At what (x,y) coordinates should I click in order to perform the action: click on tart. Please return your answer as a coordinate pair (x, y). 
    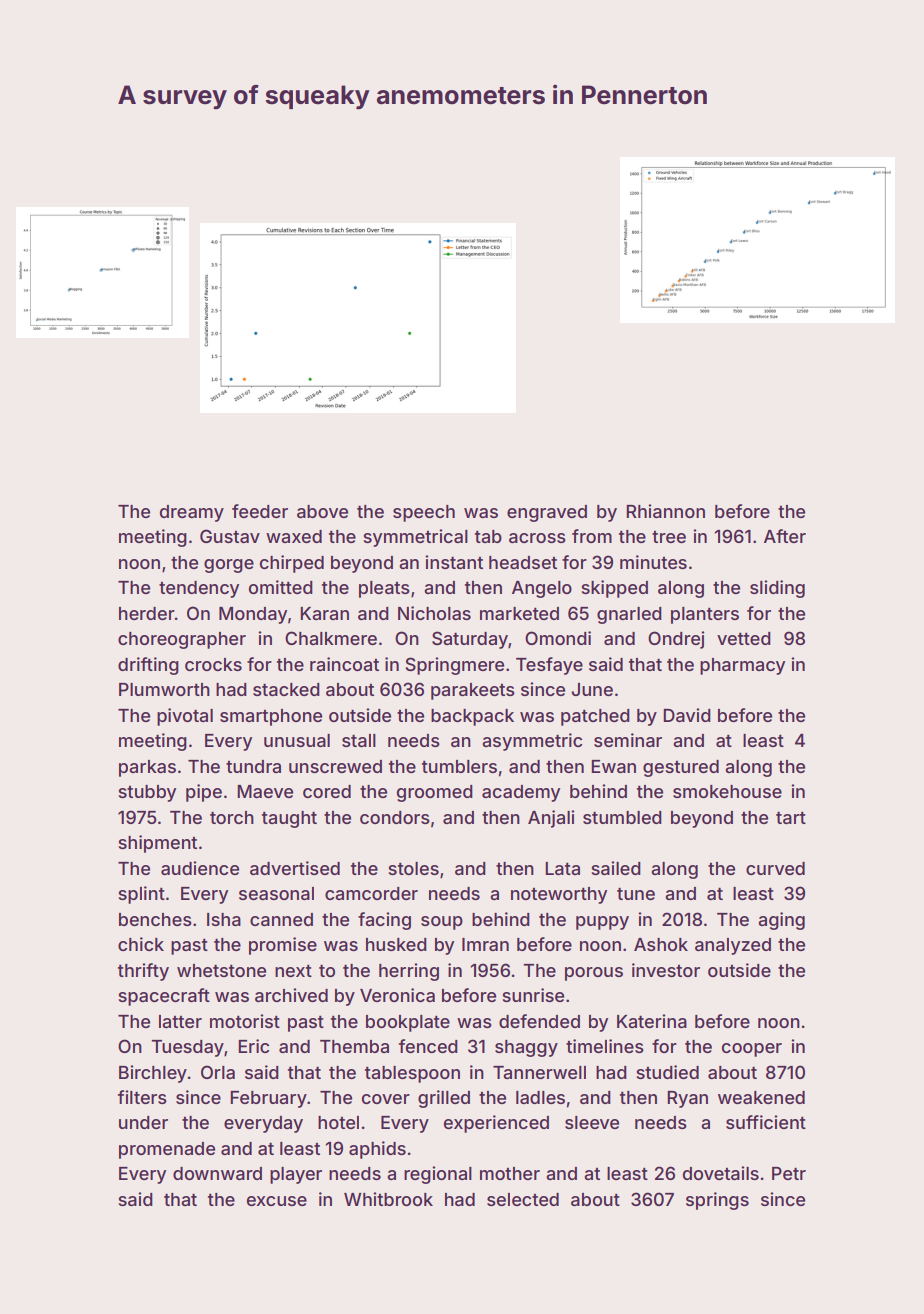
    Looking at the image, I should click on (791, 817).
